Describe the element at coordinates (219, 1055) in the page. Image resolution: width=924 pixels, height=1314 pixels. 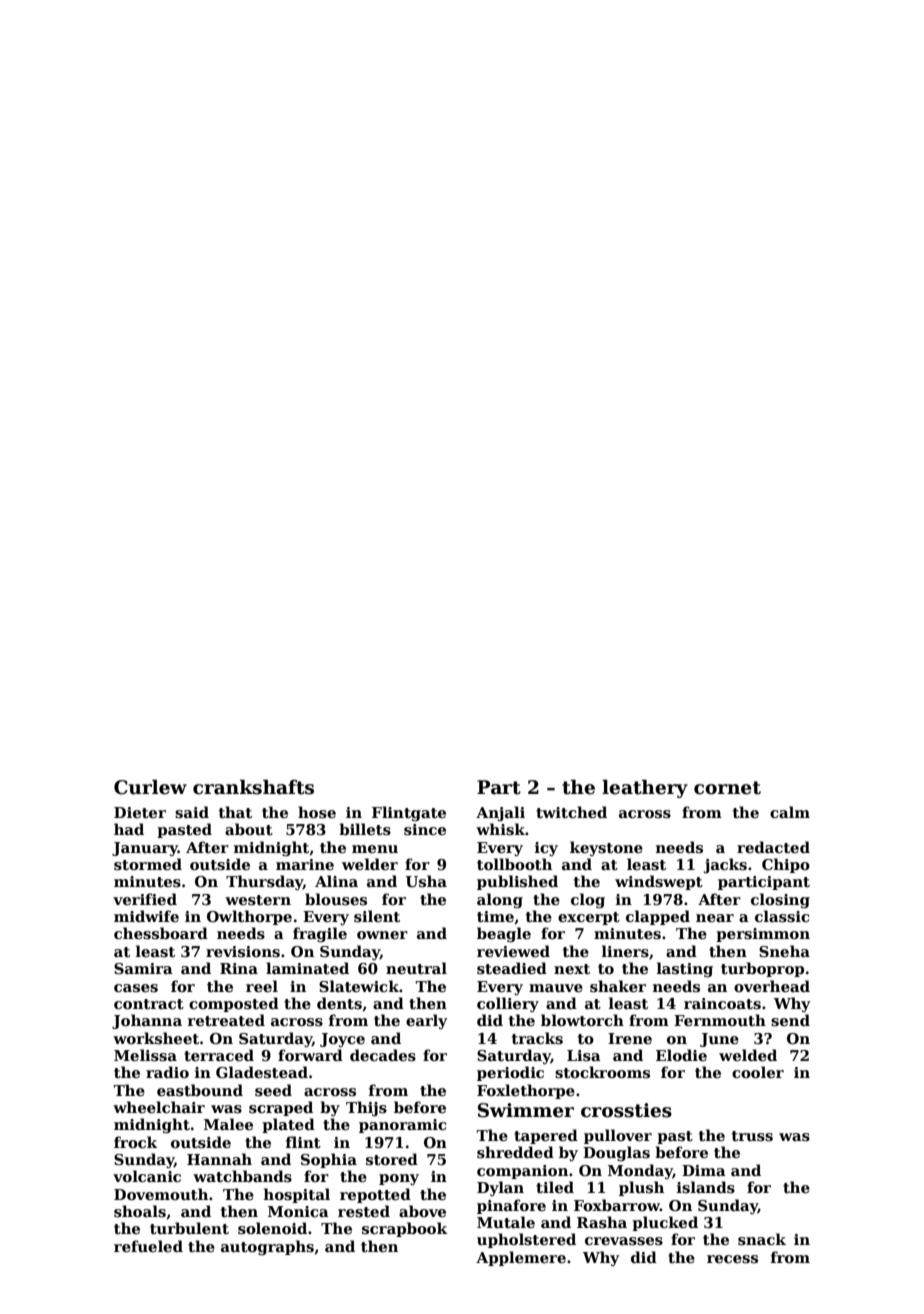
I see `terraced` at that location.
